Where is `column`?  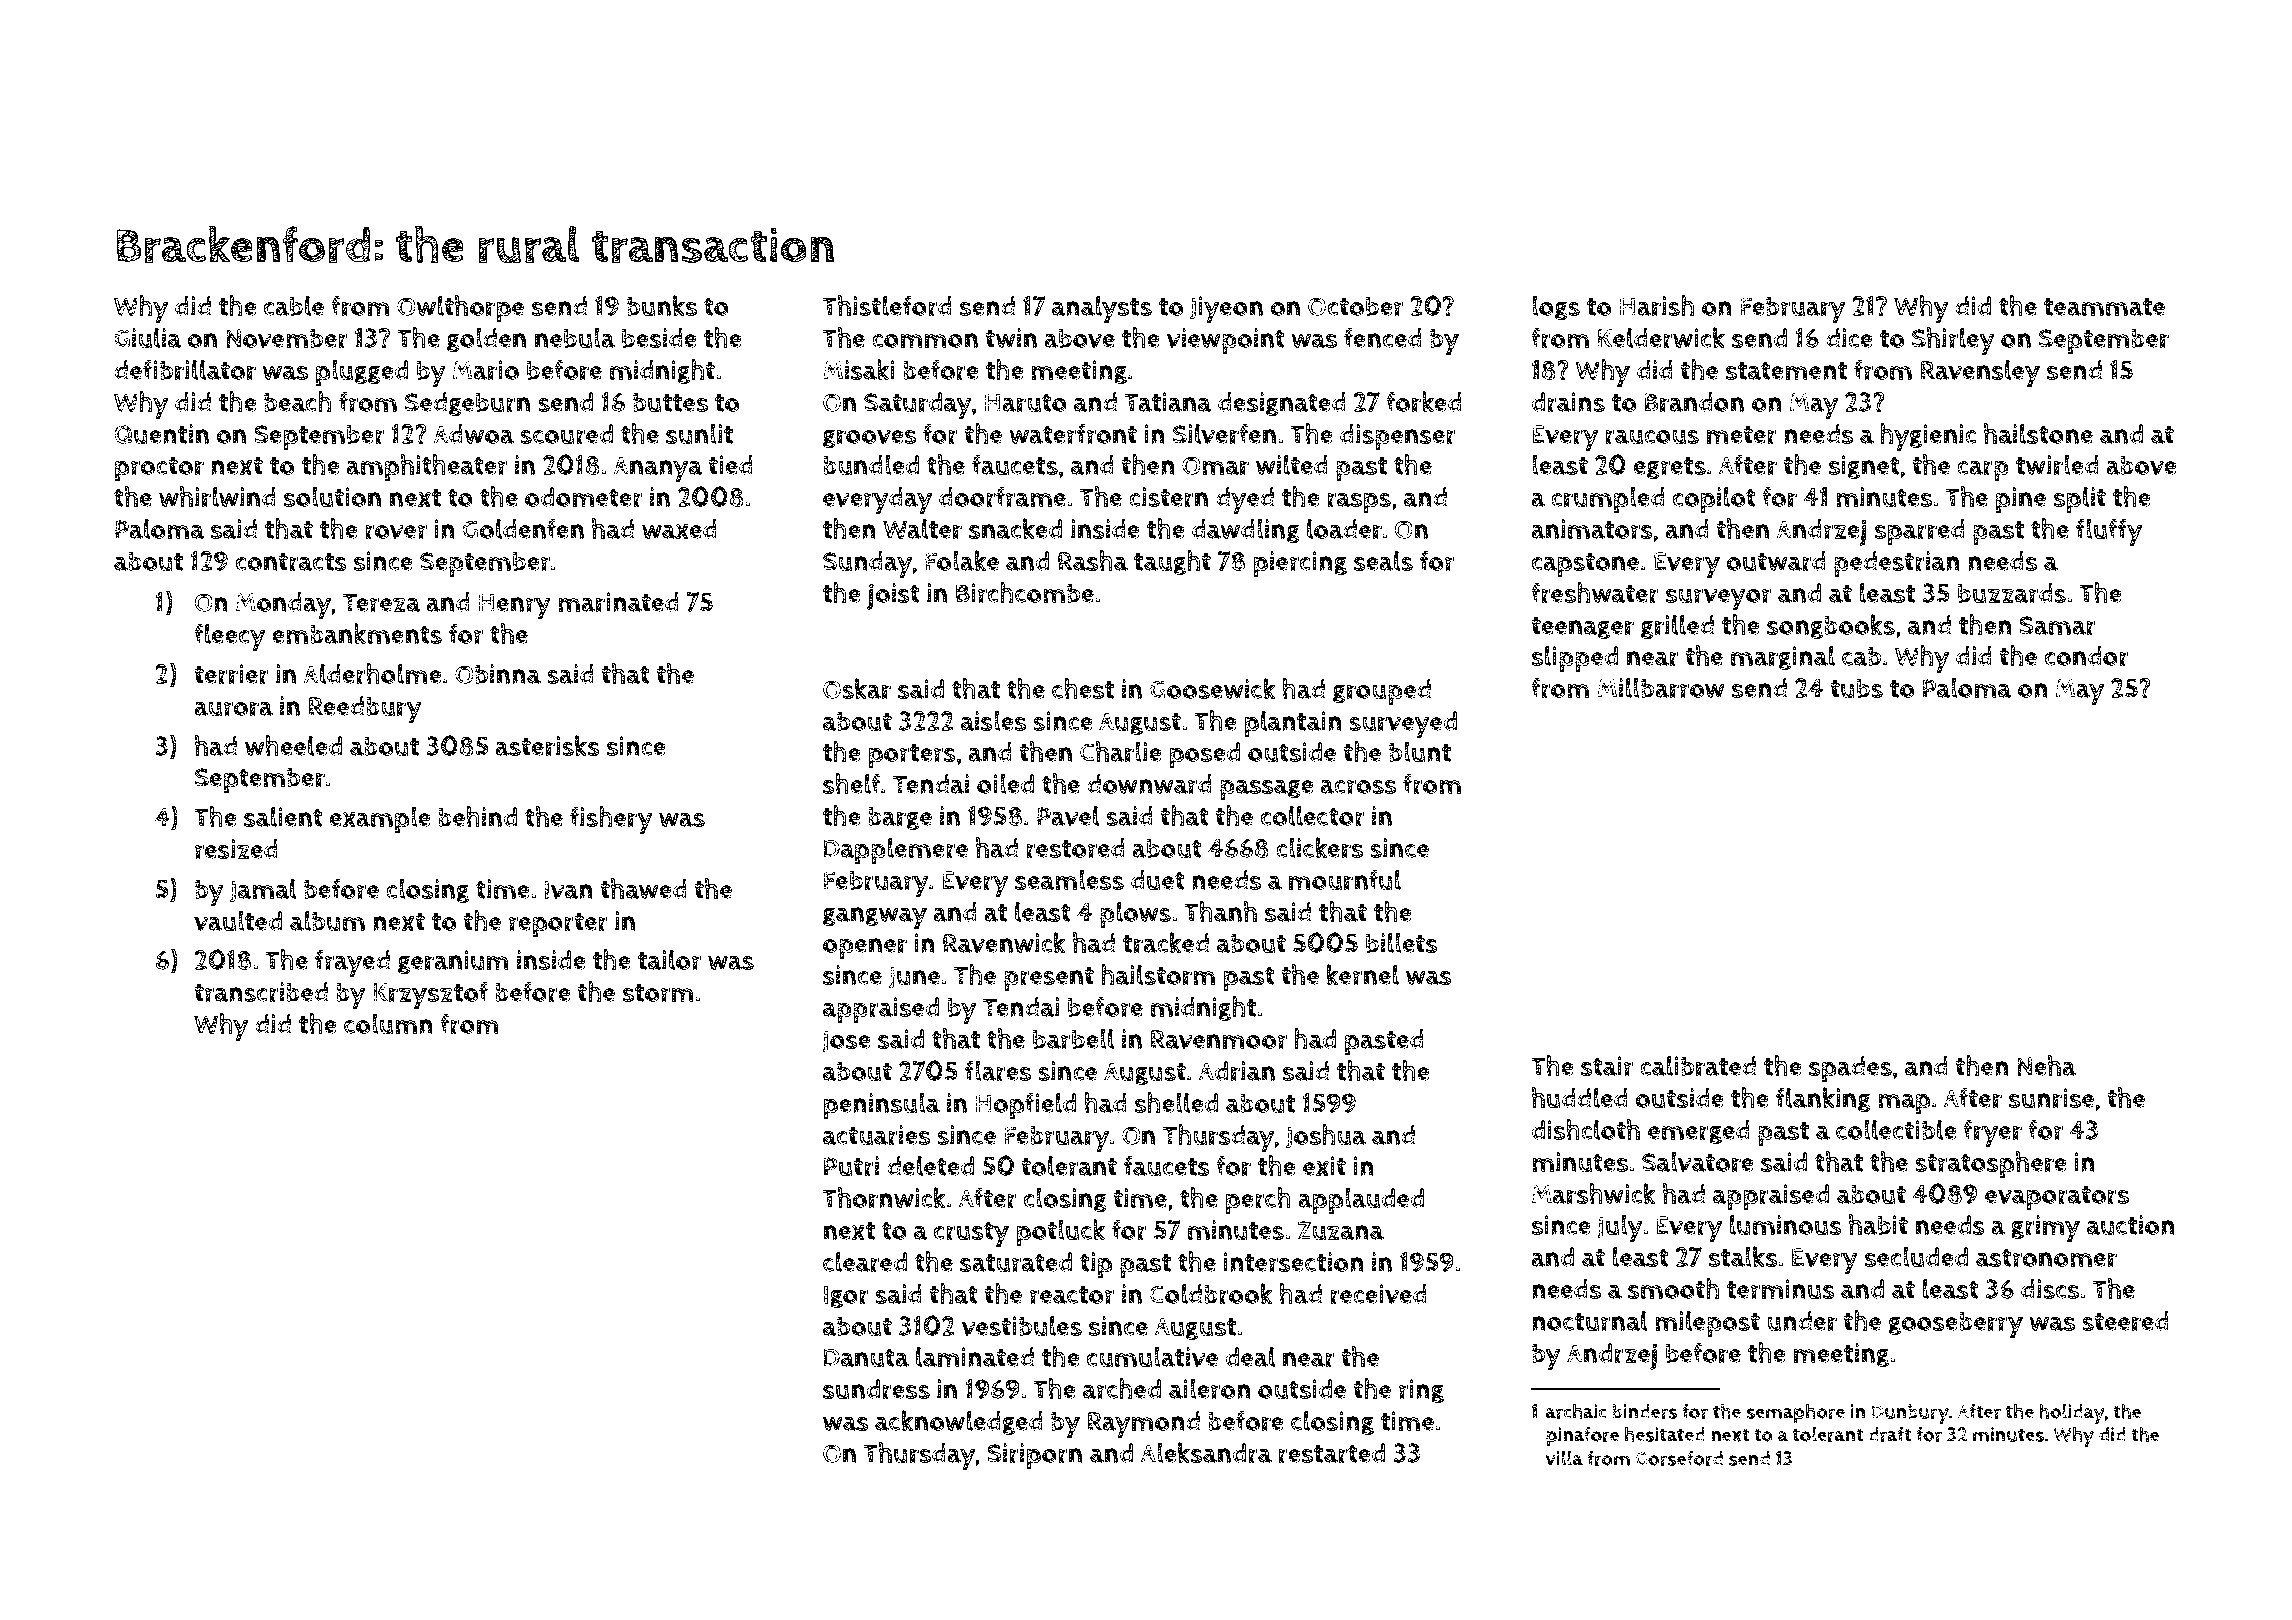
column is located at coordinates (388, 1023).
